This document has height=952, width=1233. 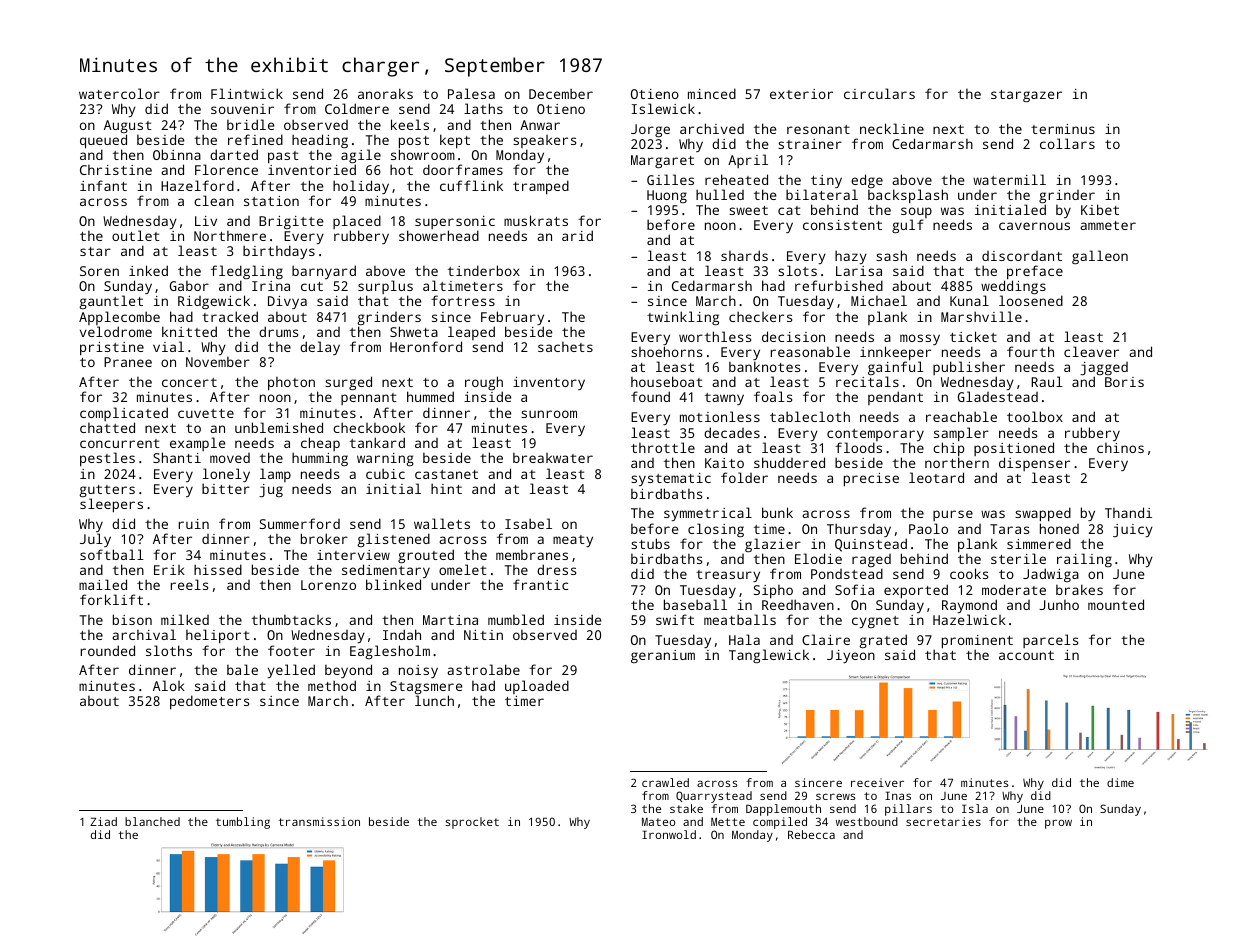 What do you see at coordinates (319, 821) in the document?
I see `transmission` at bounding box center [319, 821].
